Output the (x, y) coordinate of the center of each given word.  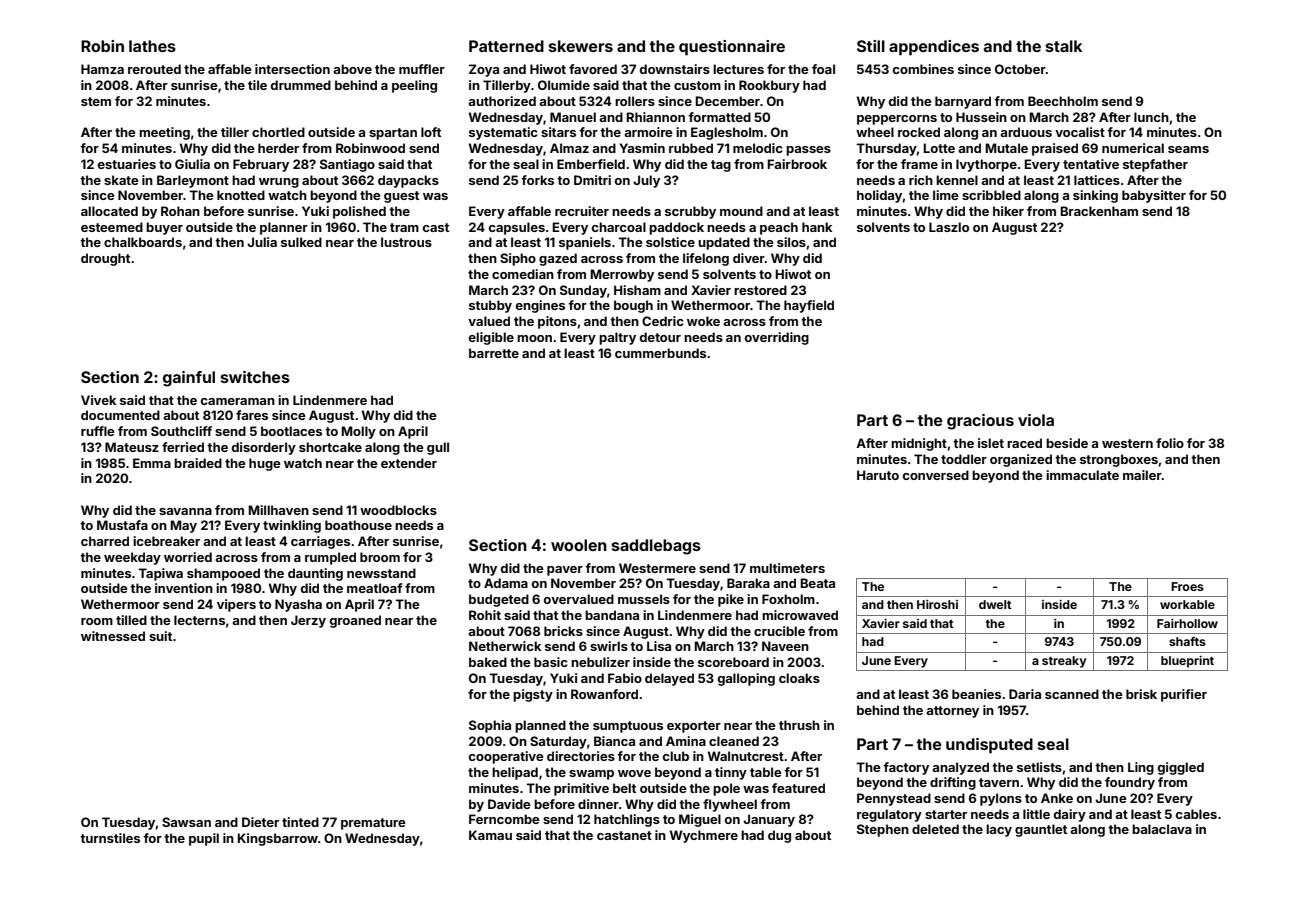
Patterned (506, 46)
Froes (1187, 586)
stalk (1064, 46)
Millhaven (278, 510)
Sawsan (186, 822)
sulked (301, 242)
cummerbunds (660, 353)
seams (1188, 149)
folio (1170, 443)
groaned (355, 621)
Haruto (878, 475)
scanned (1072, 694)
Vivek (98, 400)
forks (537, 180)
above (352, 69)
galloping (746, 679)
